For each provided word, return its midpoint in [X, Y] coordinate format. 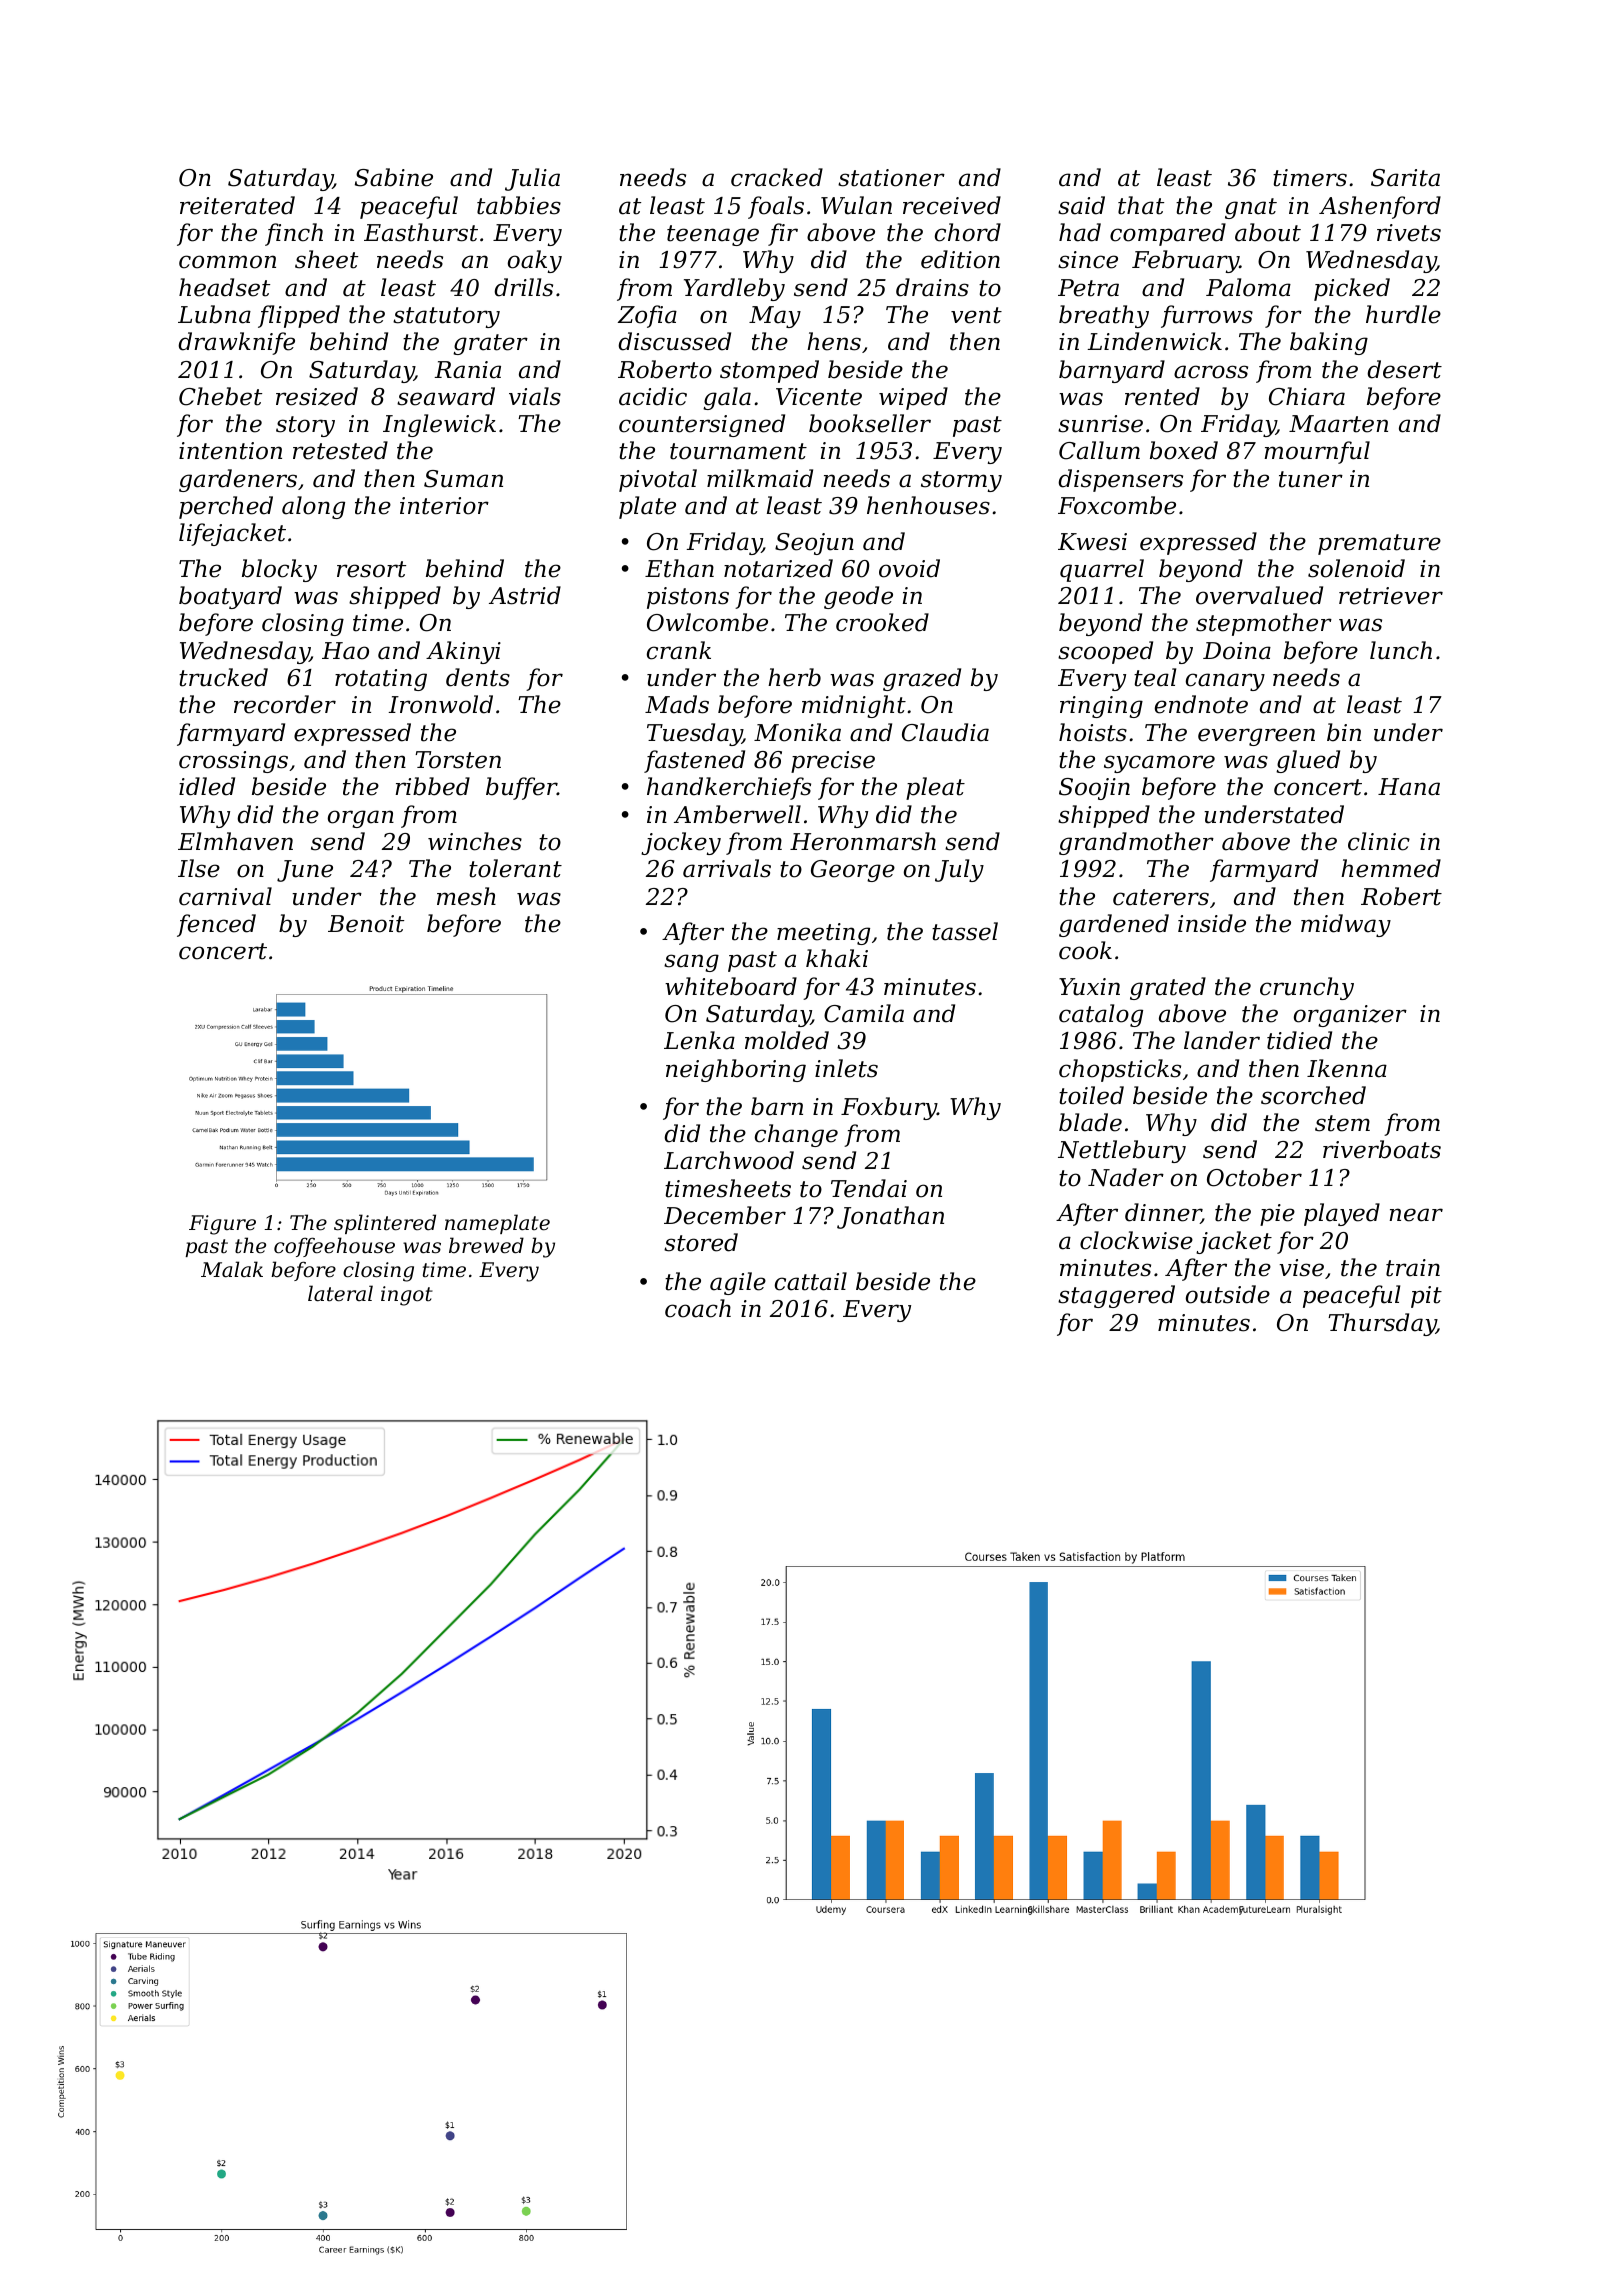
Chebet [220, 396]
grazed [922, 679]
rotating [381, 680]
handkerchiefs [729, 788]
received [952, 205]
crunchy [1307, 988]
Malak [232, 1269]
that [1141, 205]
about [1268, 232]
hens [834, 341]
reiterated [237, 205]
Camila [864, 1013]
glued [1308, 761]
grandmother [1136, 843]
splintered [385, 1224]
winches [475, 841]
